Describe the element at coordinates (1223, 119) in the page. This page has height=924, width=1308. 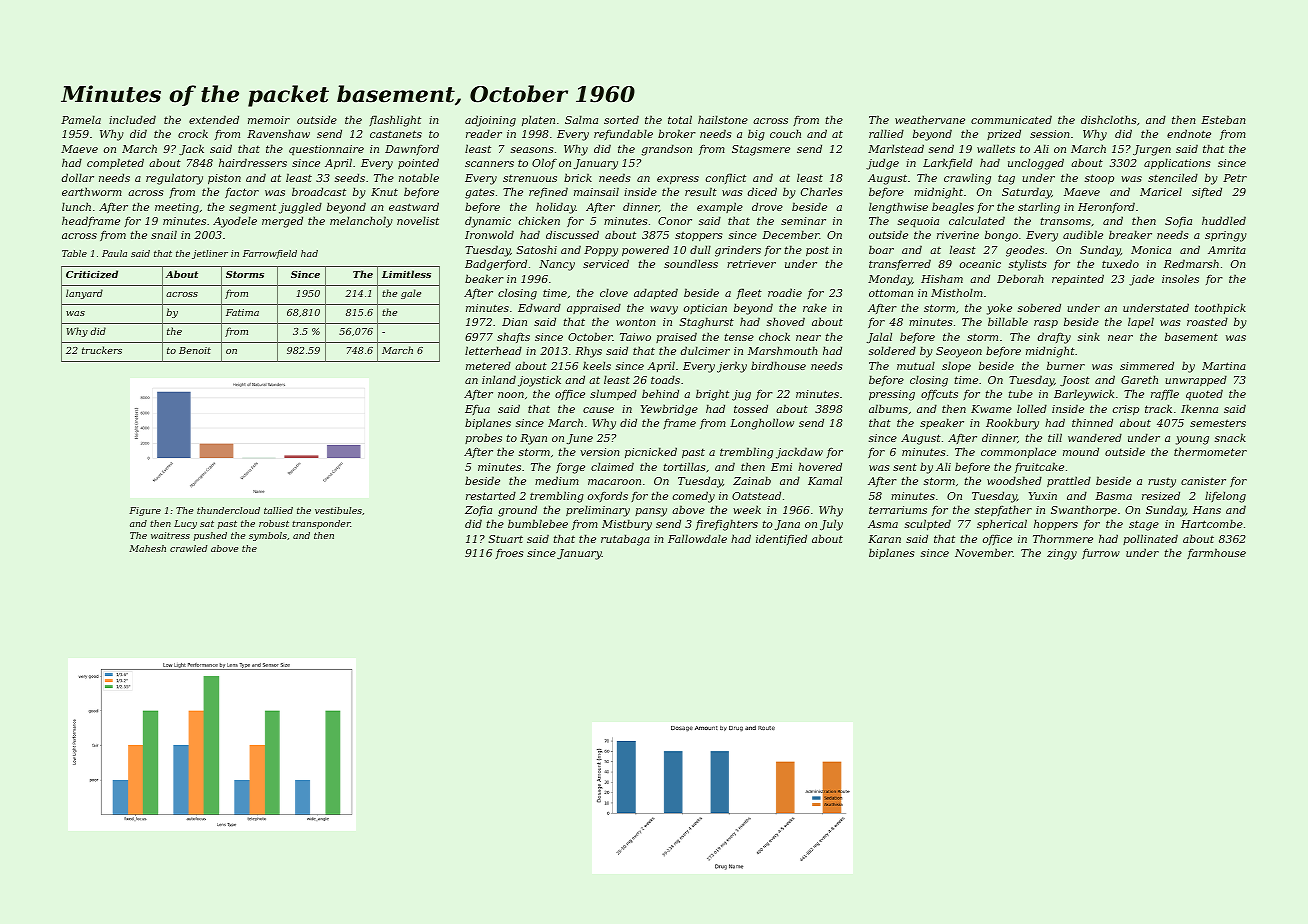
I see `Esteban` at that location.
